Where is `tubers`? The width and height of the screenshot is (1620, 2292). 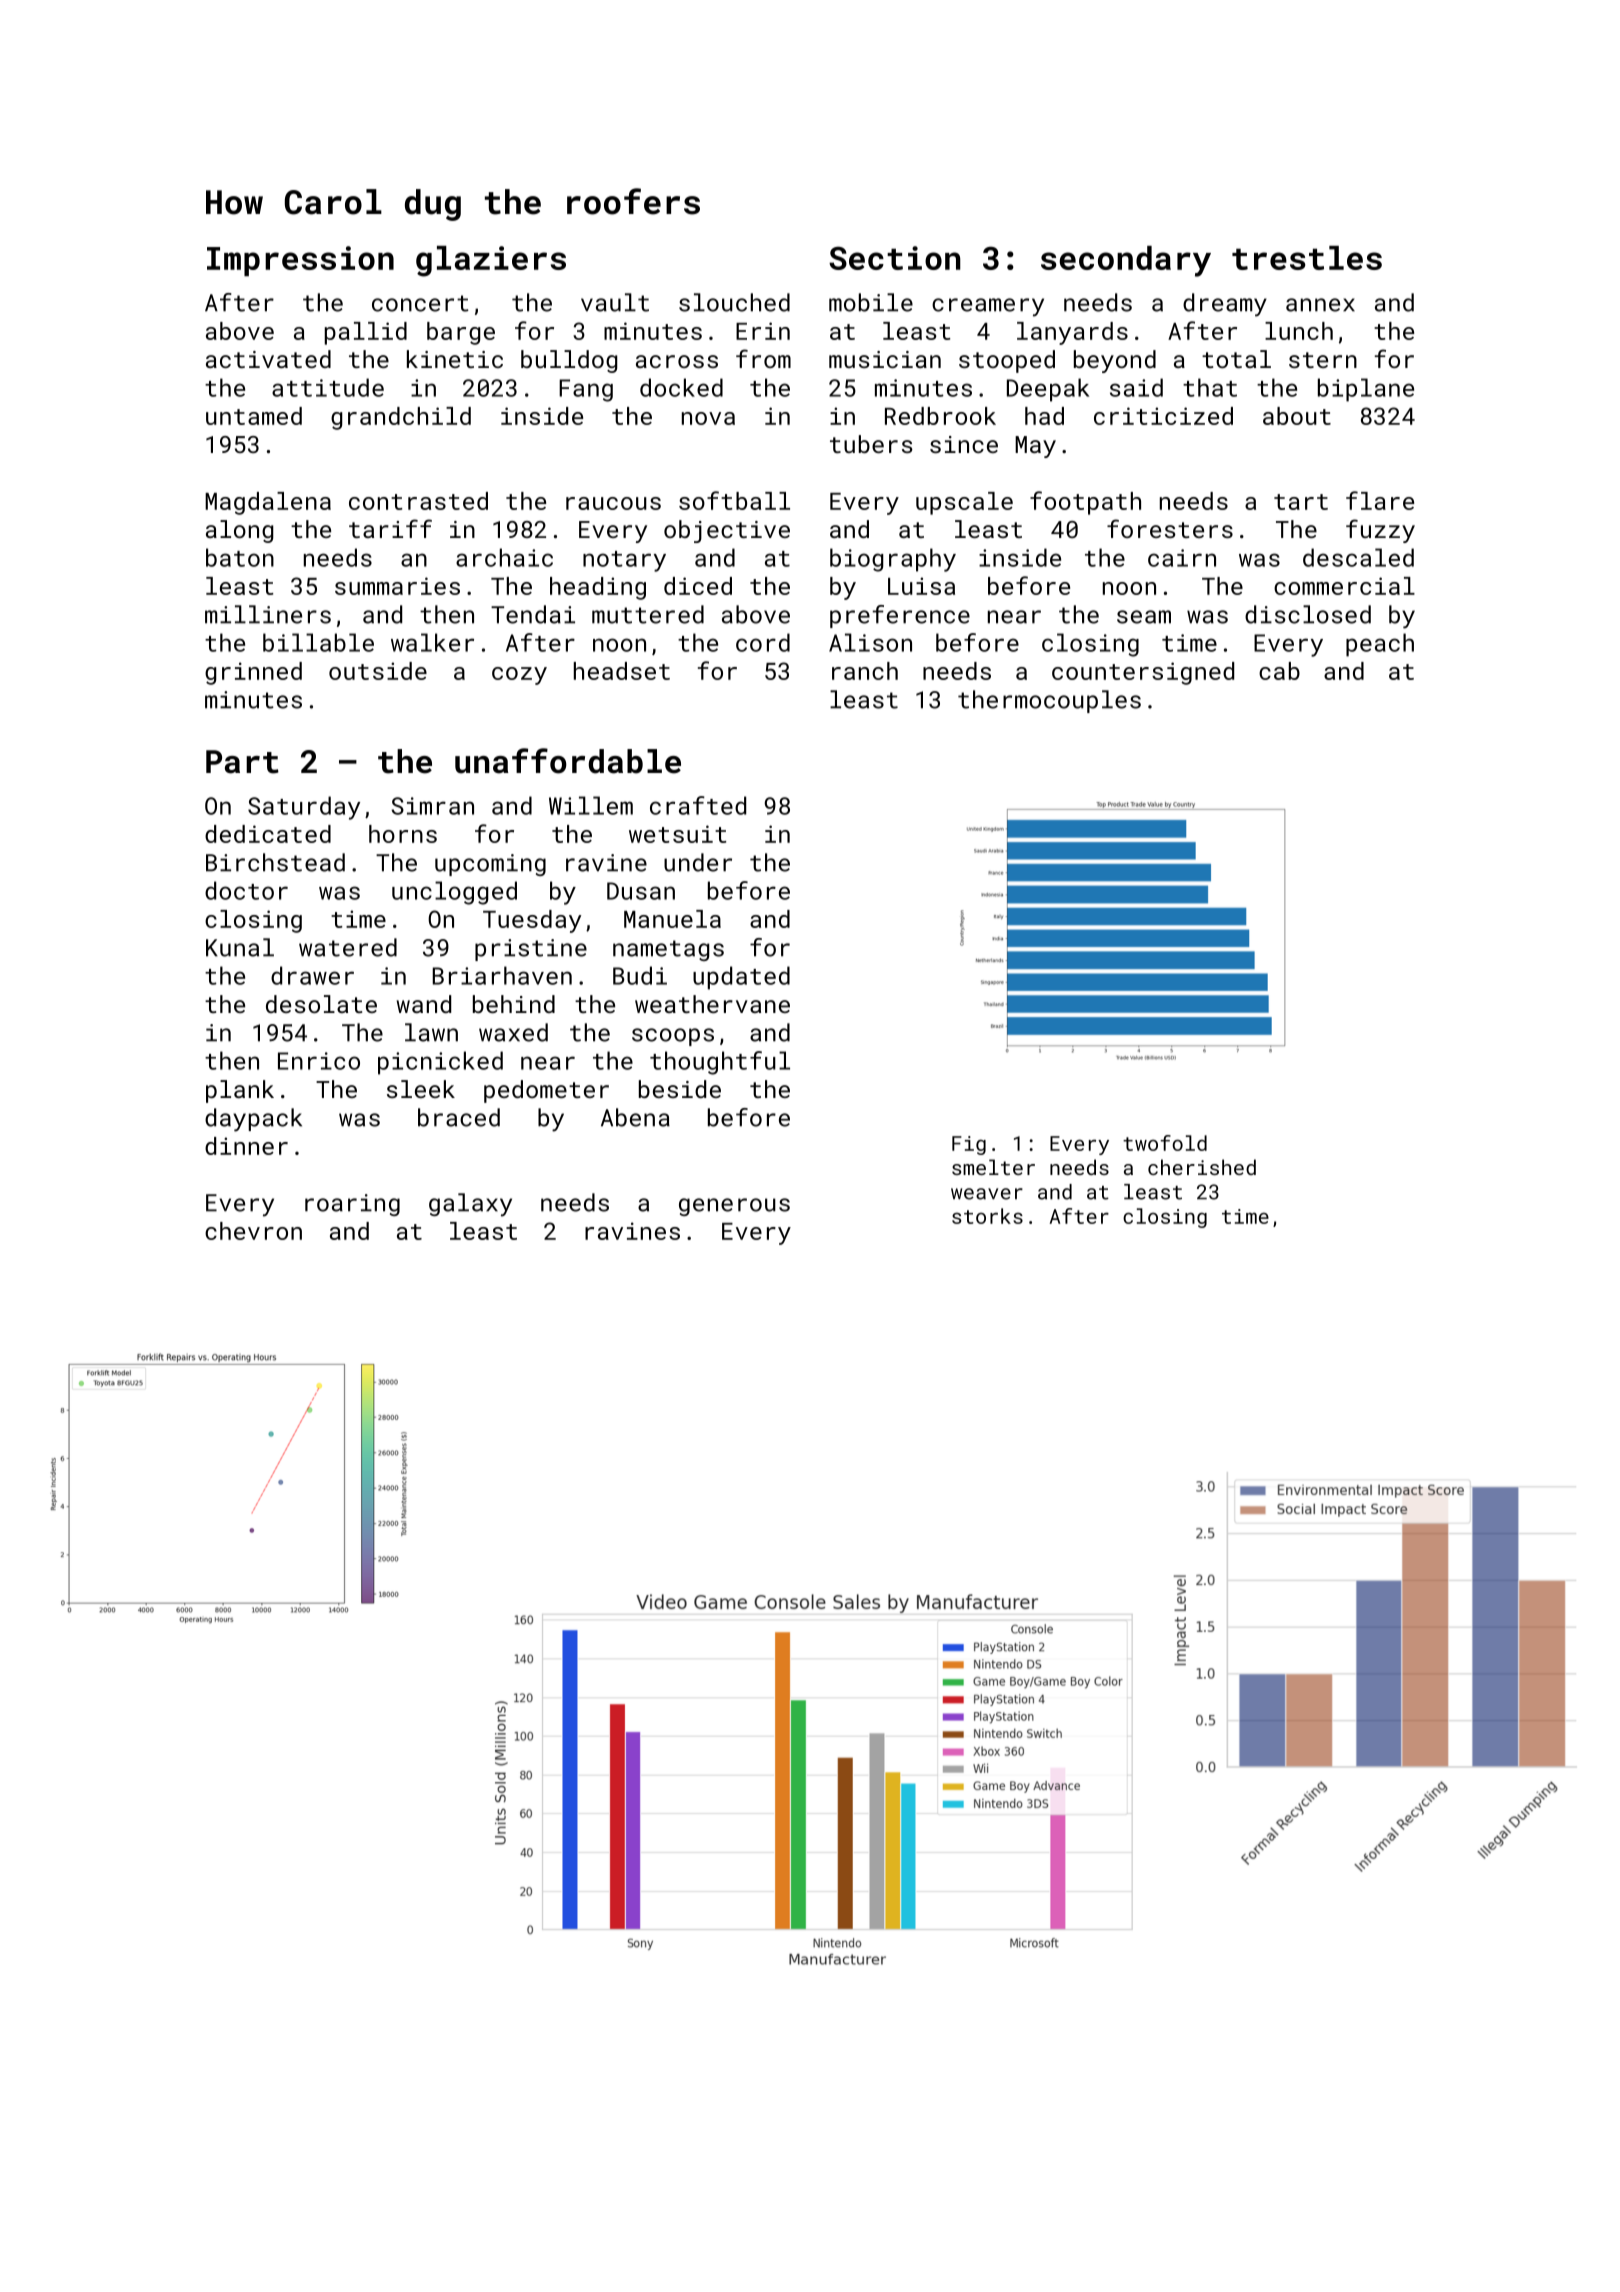
tubers is located at coordinates (871, 444).
